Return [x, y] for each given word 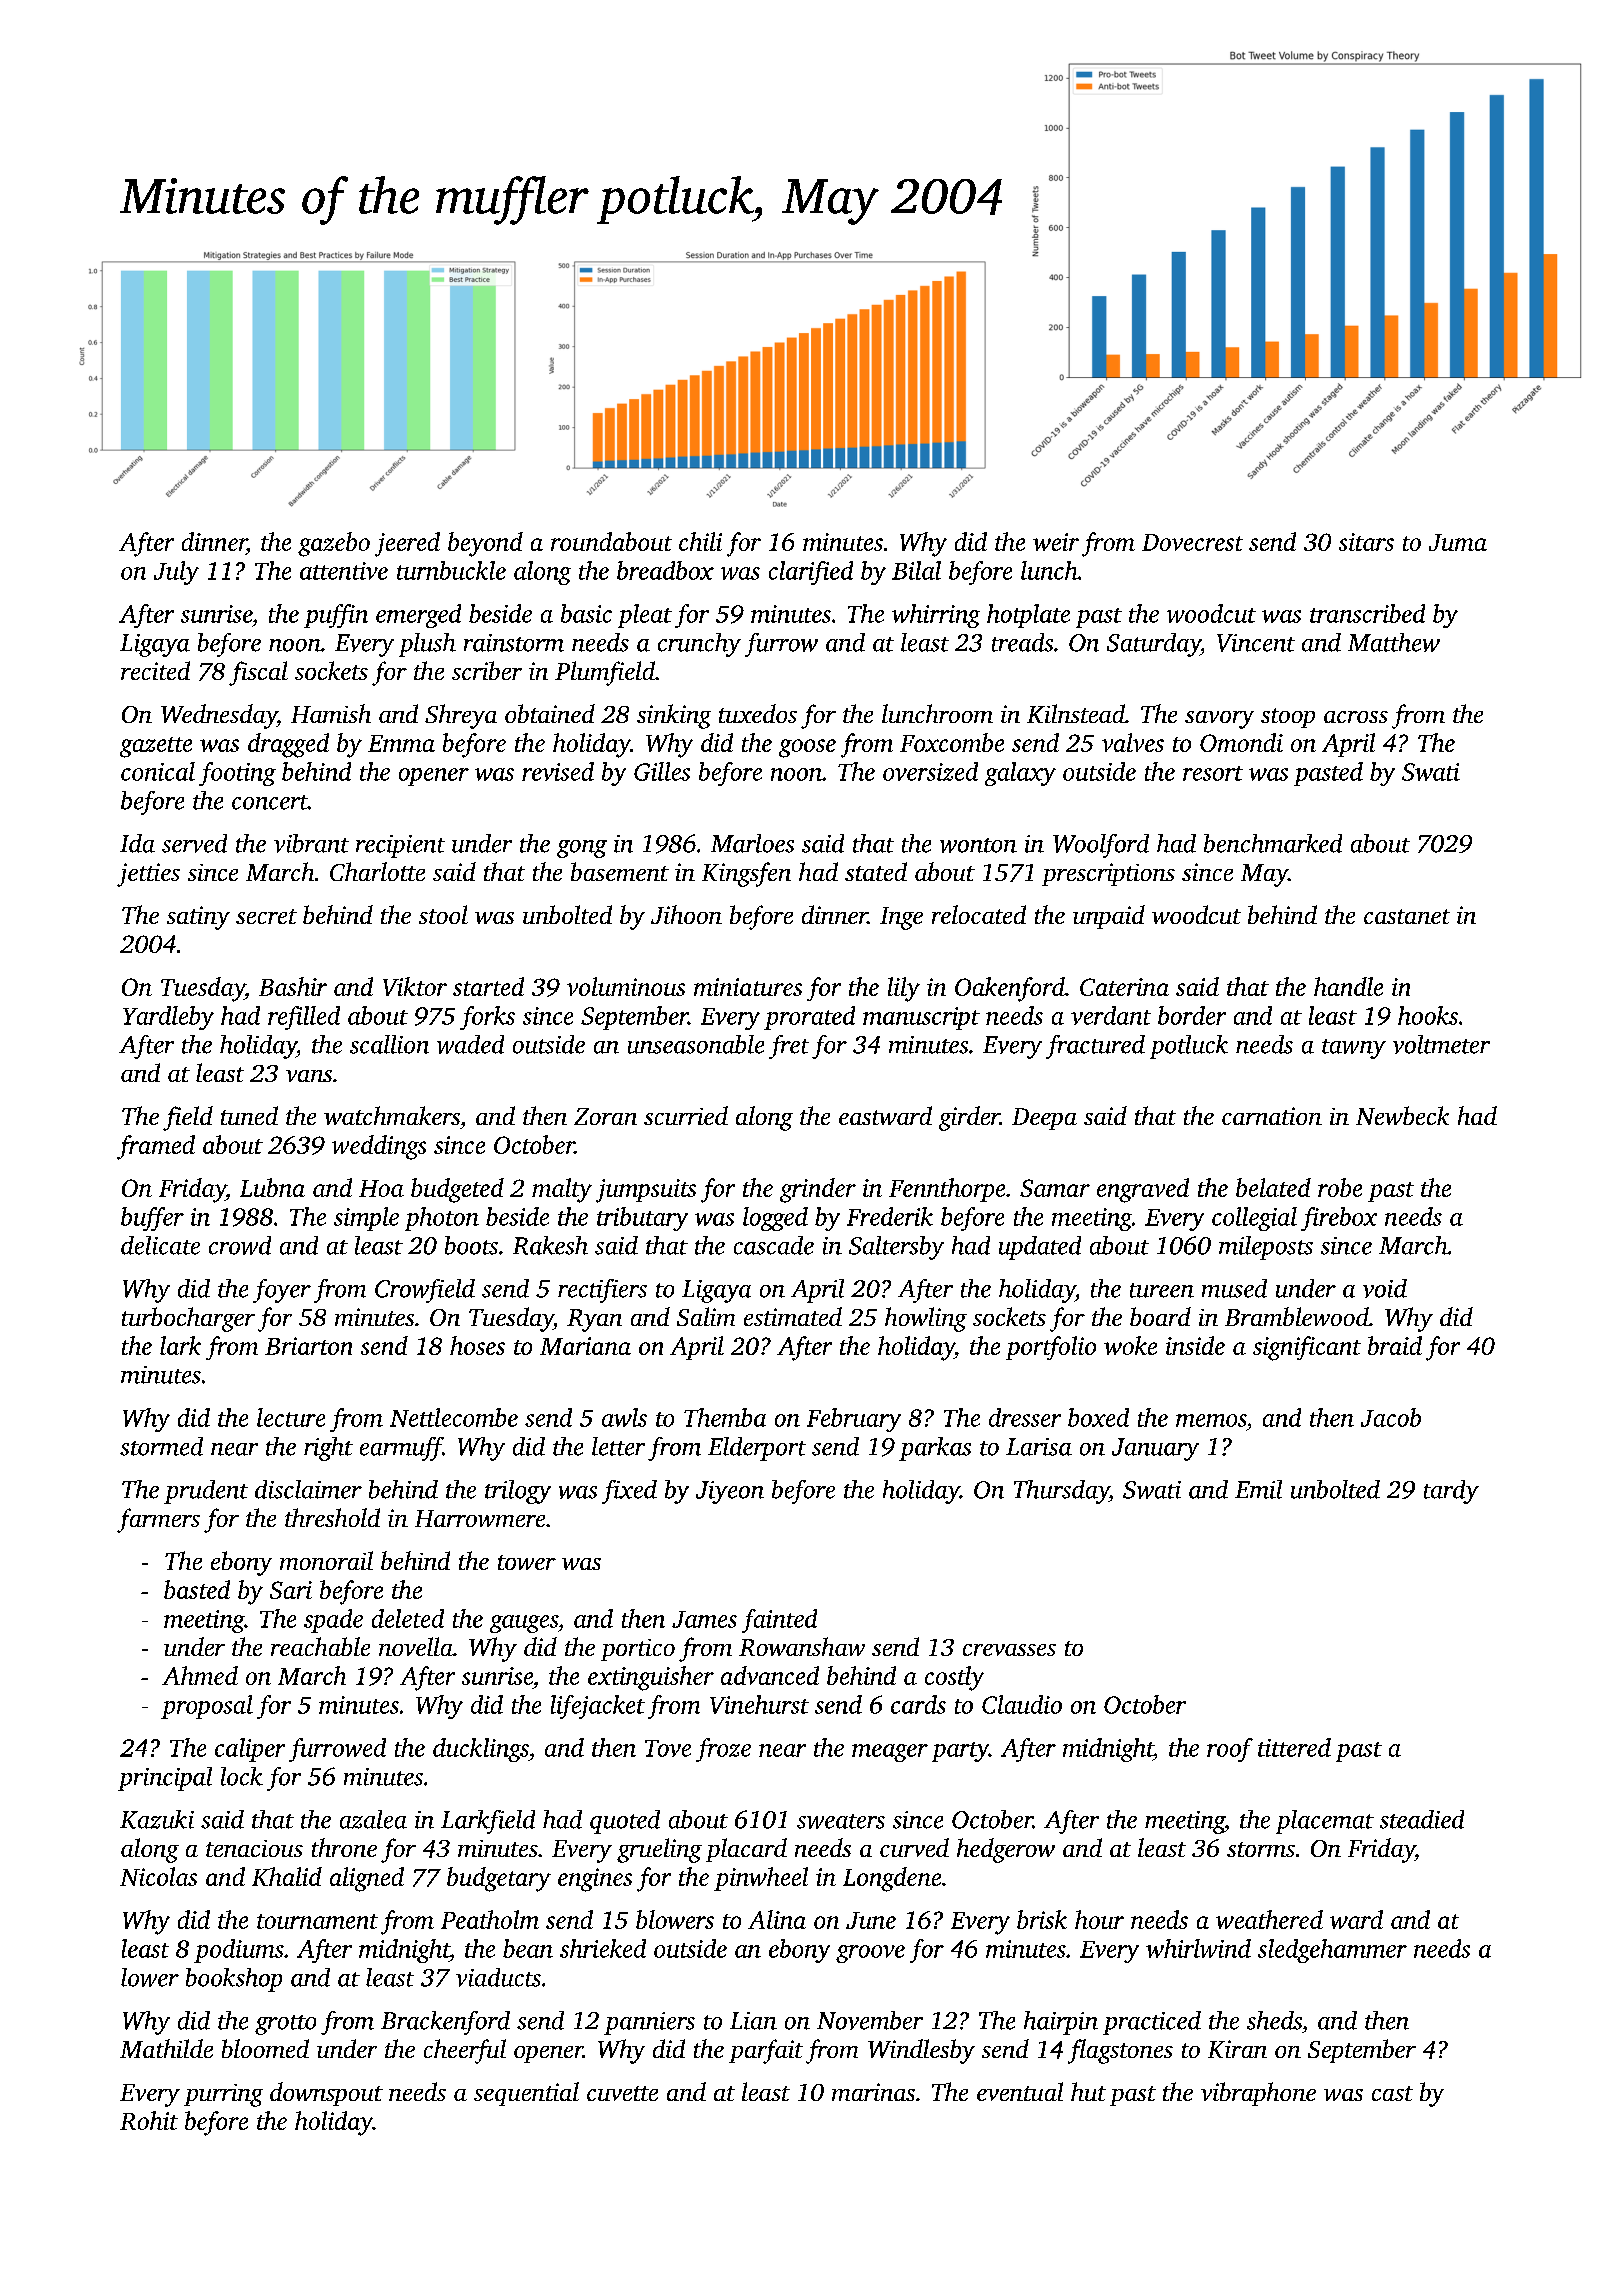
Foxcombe [952, 742]
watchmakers [392, 1115]
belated [1273, 1187]
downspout [326, 2094]
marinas [873, 2092]
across [1356, 717]
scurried [686, 1115]
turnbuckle [451, 570]
